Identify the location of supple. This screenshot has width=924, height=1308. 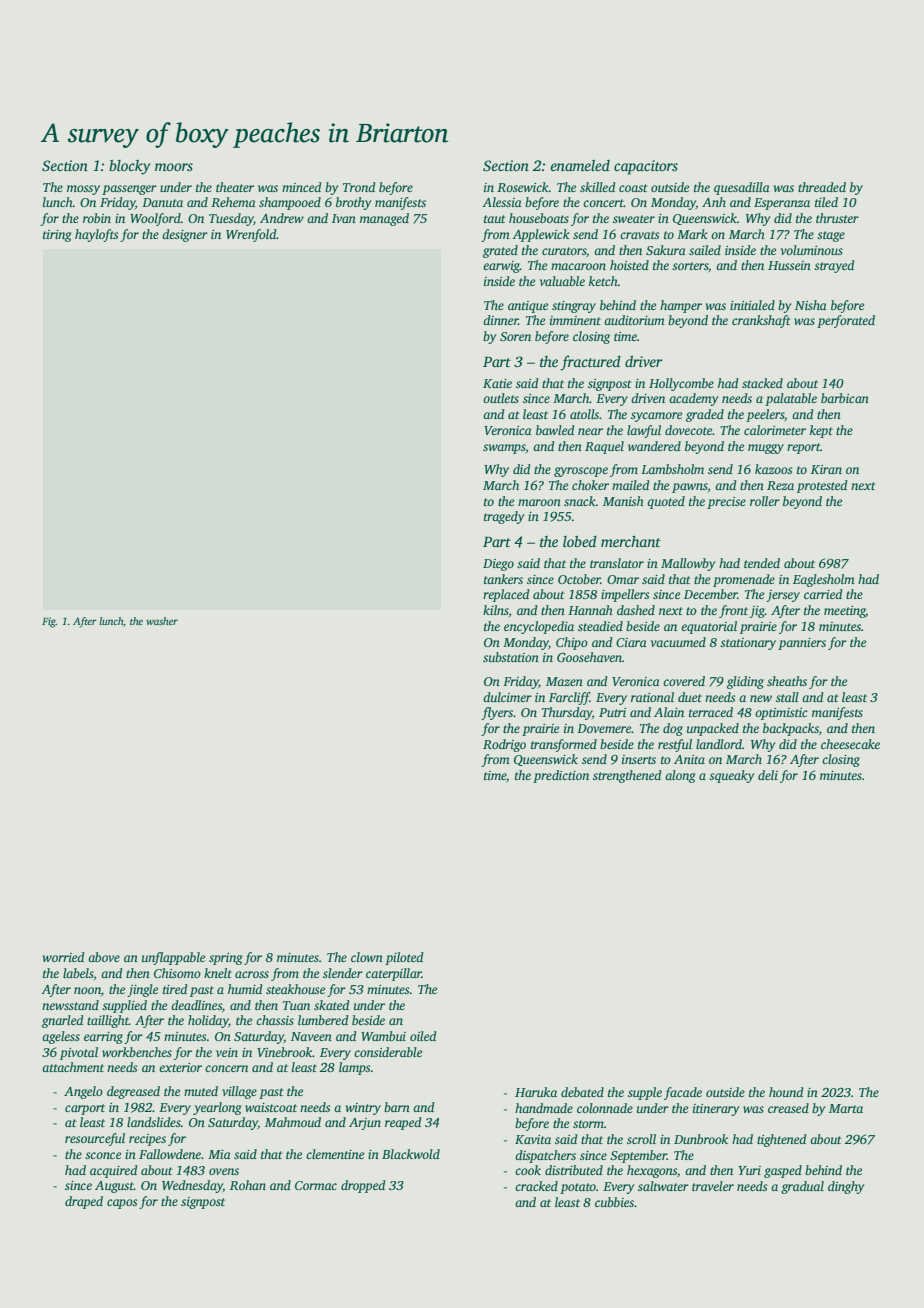
(645, 1093).
